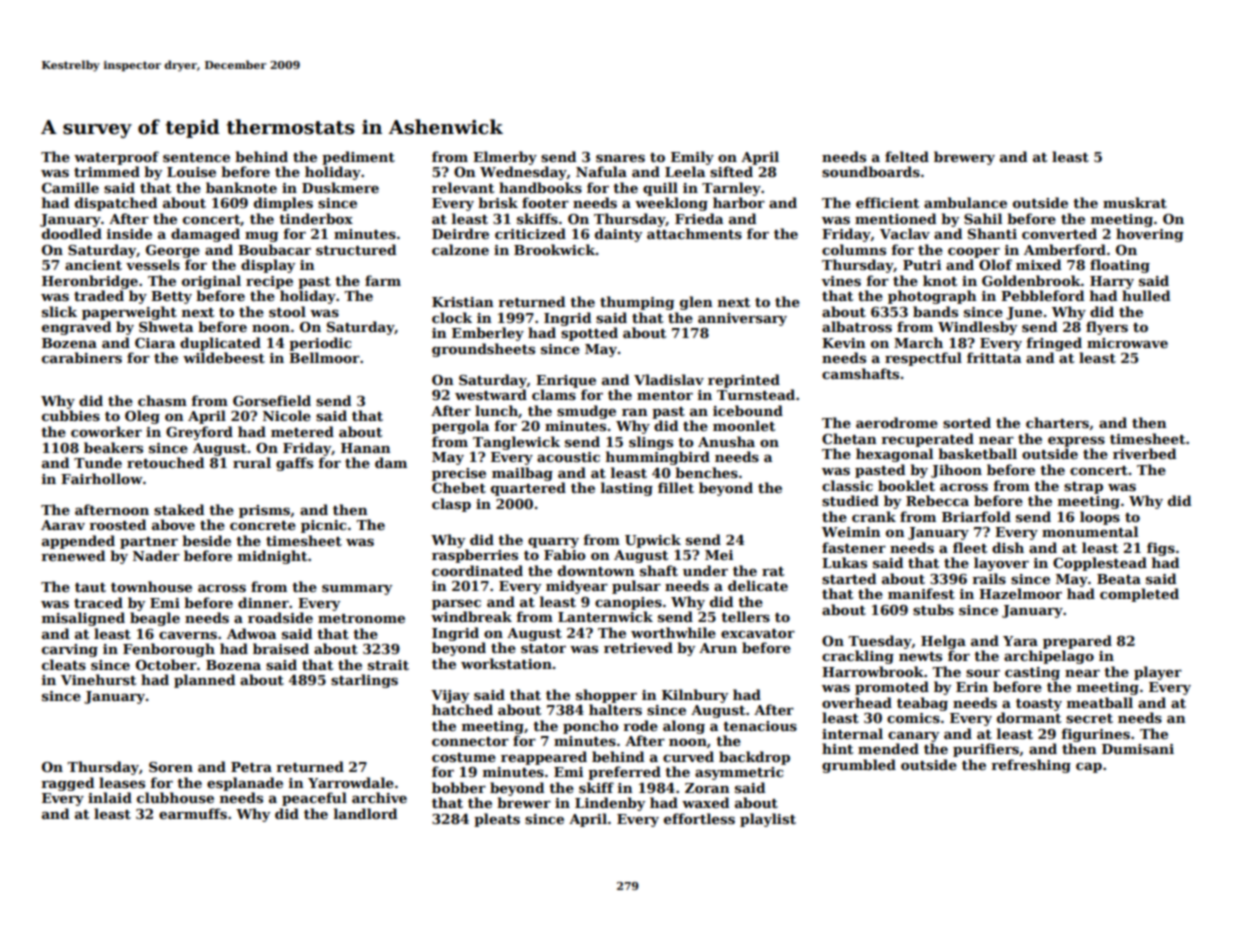 Image resolution: width=1233 pixels, height=952 pixels. Describe the element at coordinates (107, 171) in the screenshot. I see `trimmed` at that location.
